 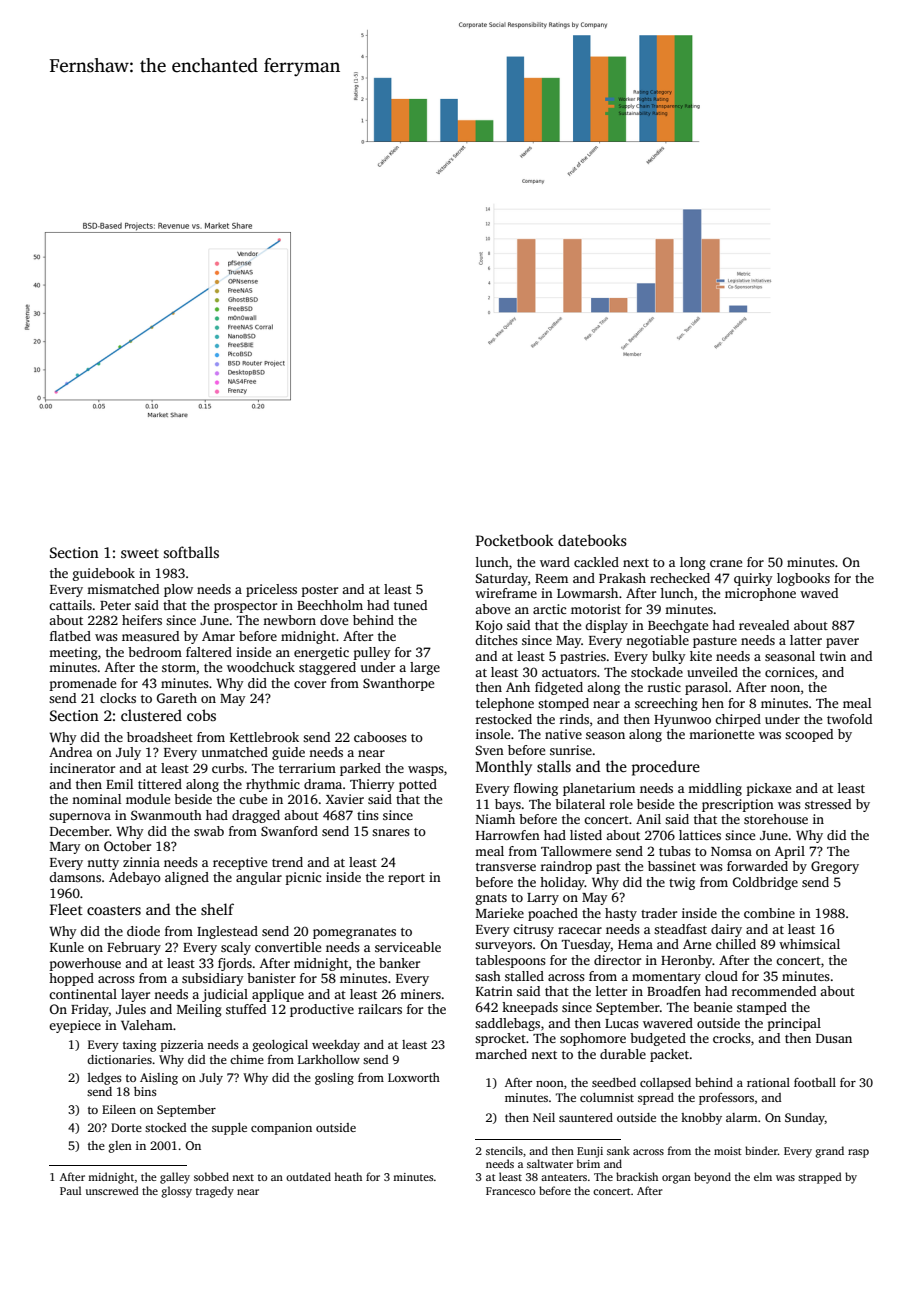 What do you see at coordinates (701, 1119) in the image?
I see `knobby` at bounding box center [701, 1119].
